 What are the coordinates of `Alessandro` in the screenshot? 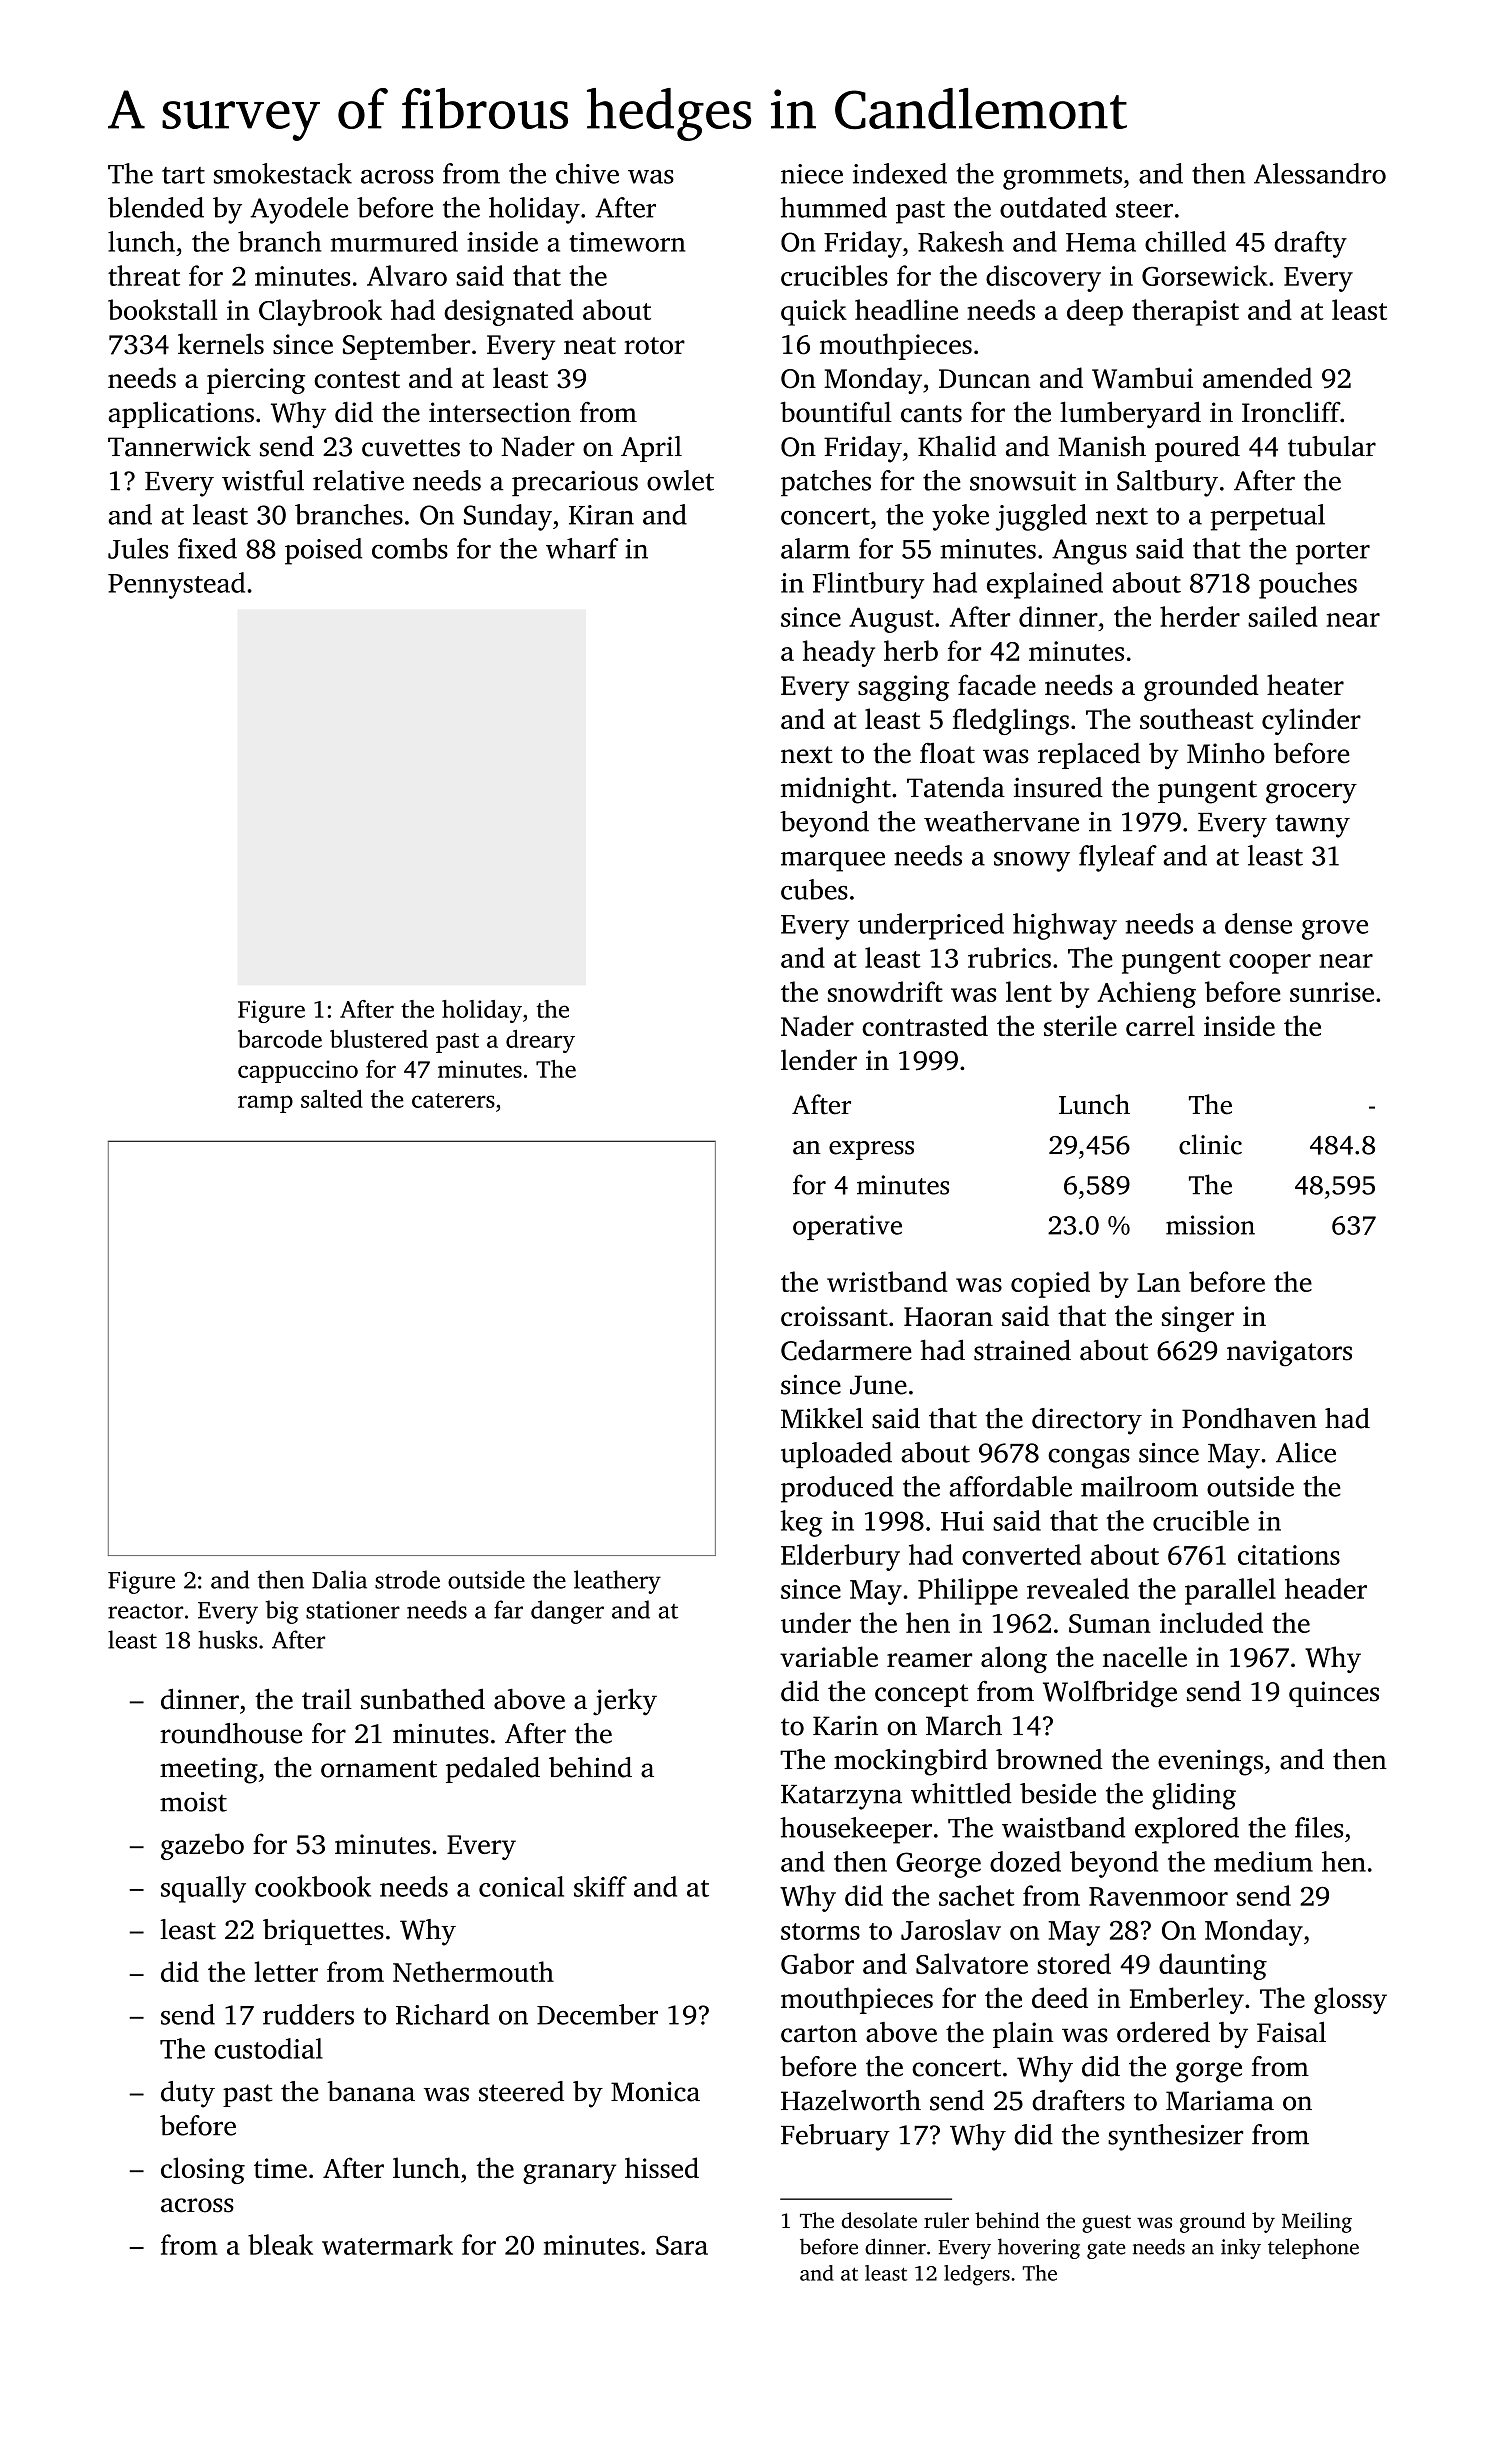 It's located at (1320, 173).
